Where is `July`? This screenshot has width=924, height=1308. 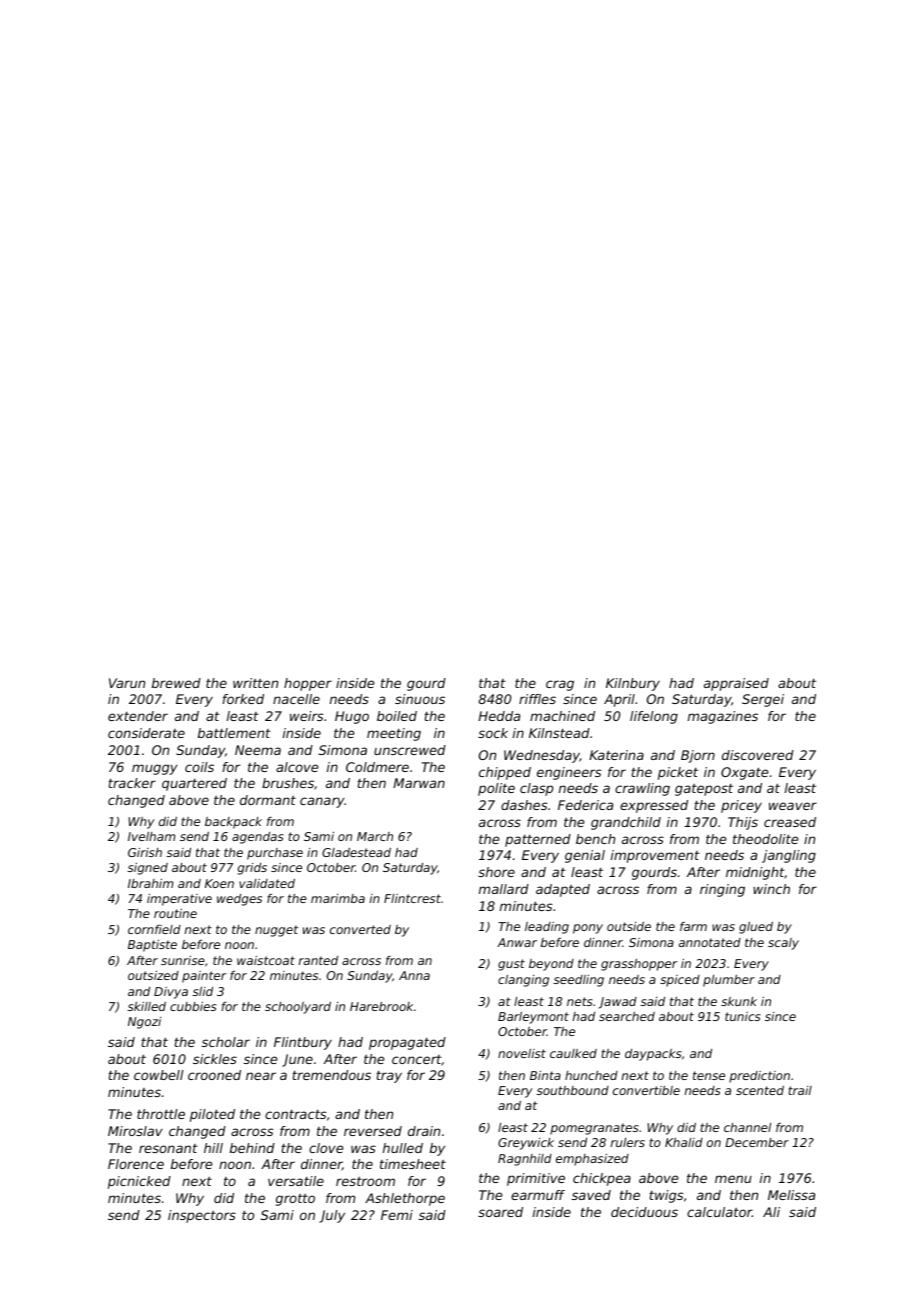 July is located at coordinates (332, 1216).
